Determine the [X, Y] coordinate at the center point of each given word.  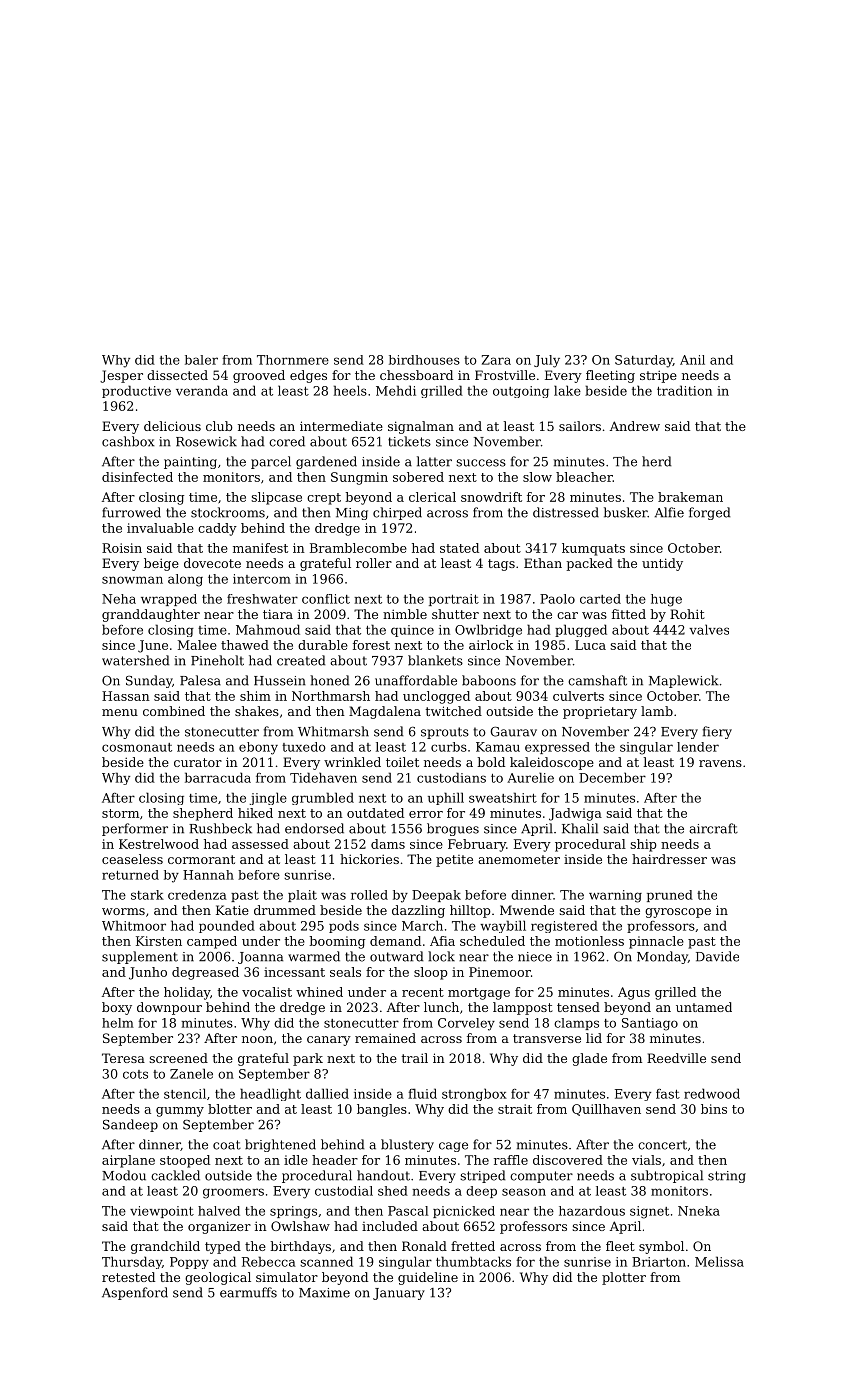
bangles [382, 1110]
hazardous [592, 1211]
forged [709, 513]
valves [709, 629]
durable [323, 645]
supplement [140, 957]
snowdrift [491, 497]
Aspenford [135, 1293]
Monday [662, 957]
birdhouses [424, 360]
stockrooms [228, 512]
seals [345, 972]
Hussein [280, 681]
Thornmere [293, 360]
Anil [692, 360]
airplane [128, 1161]
